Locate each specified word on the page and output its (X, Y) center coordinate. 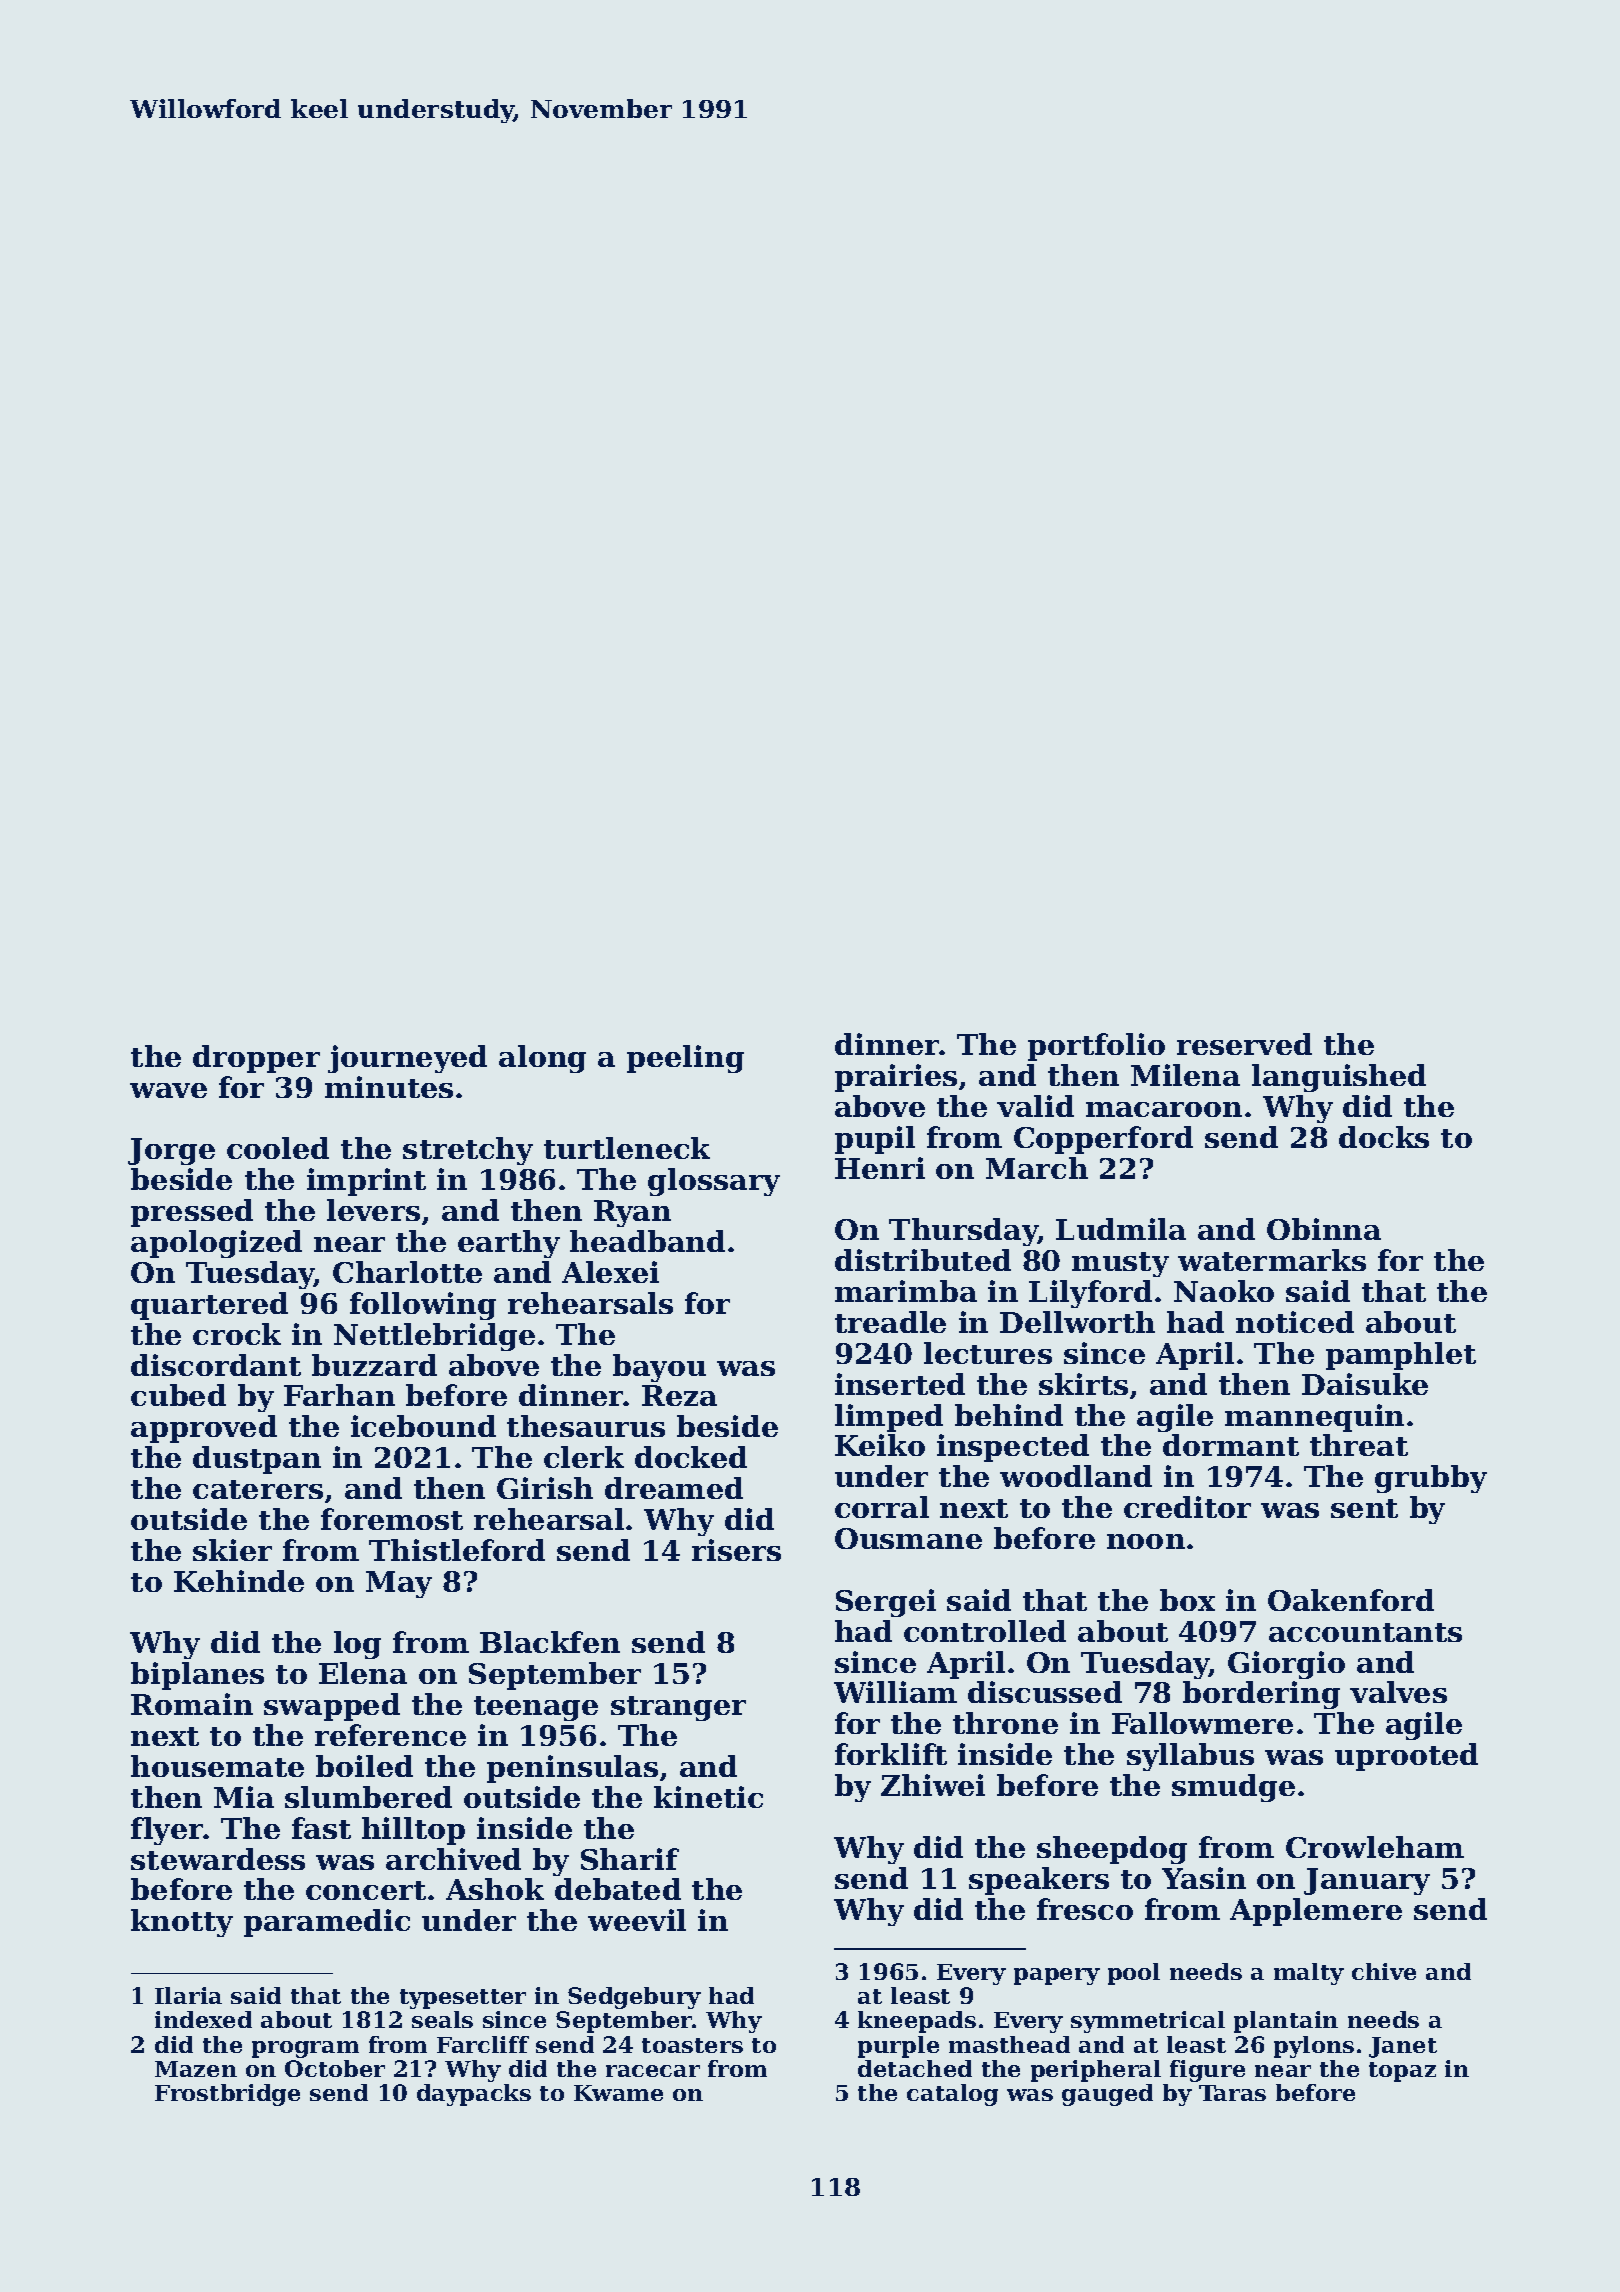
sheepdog (1112, 1850)
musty (1120, 1264)
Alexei (610, 1272)
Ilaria (188, 1995)
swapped (332, 1707)
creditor (1187, 1507)
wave (168, 1090)
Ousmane (908, 1538)
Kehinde (239, 1581)
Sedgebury (634, 1998)
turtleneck (627, 1148)
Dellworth (1077, 1322)
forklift (891, 1754)
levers (373, 1210)
